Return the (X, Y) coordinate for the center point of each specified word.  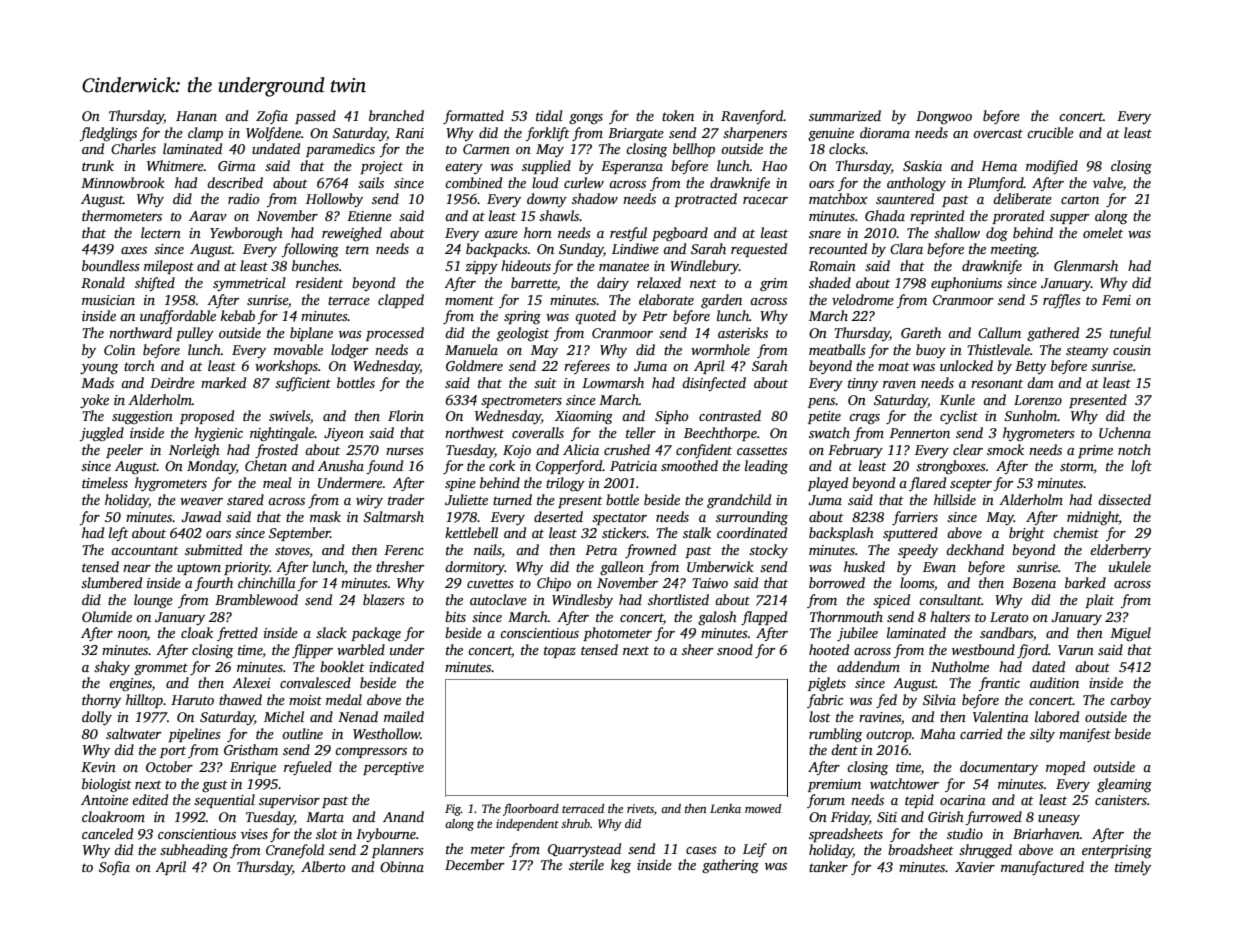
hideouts (526, 265)
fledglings (108, 134)
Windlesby (582, 601)
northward (140, 332)
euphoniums (966, 284)
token (678, 115)
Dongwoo (944, 118)
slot (327, 833)
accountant (145, 550)
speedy (918, 551)
